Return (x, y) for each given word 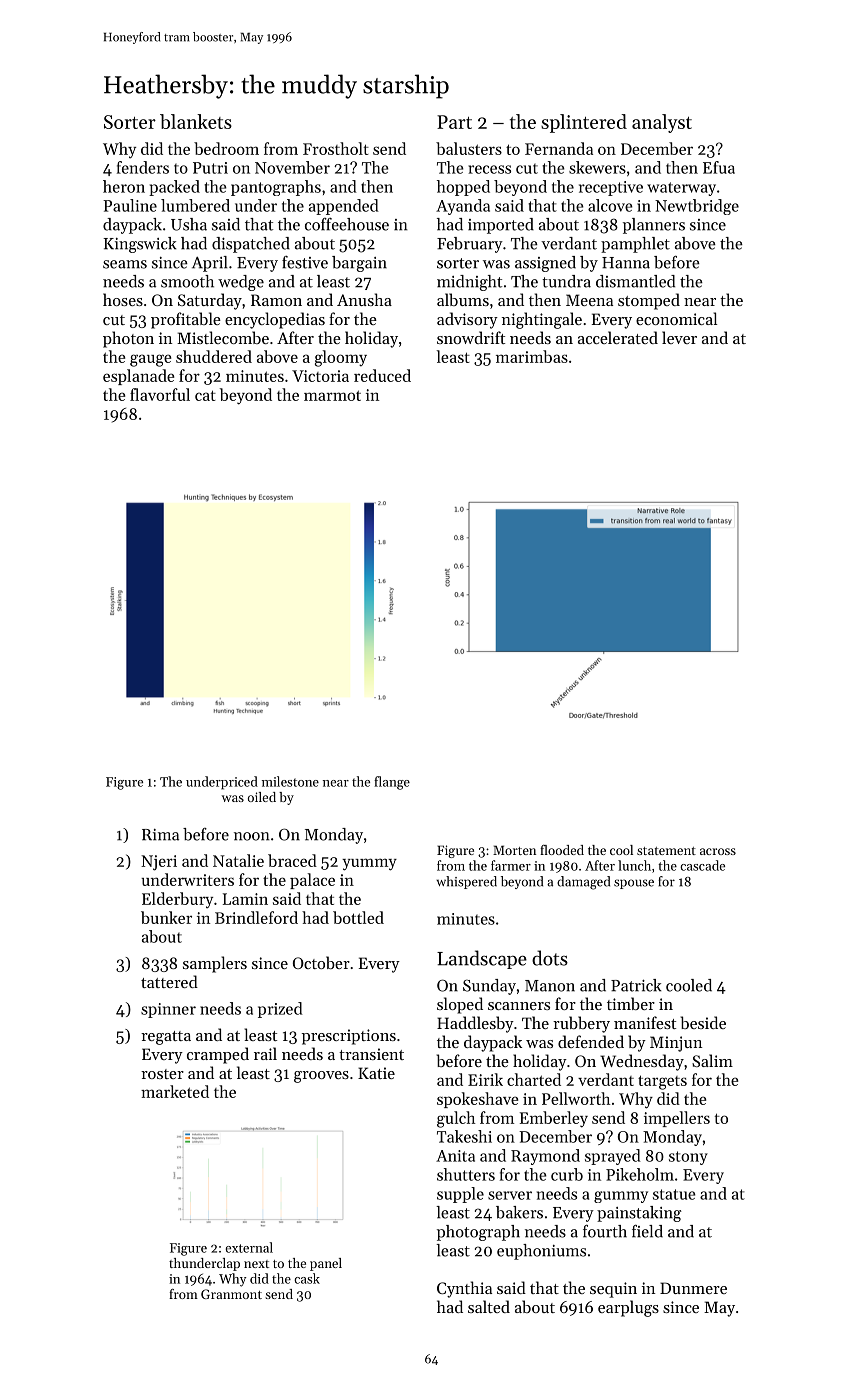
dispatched (251, 245)
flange (392, 783)
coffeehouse (347, 224)
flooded (562, 850)
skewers (597, 167)
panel (326, 1264)
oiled (262, 797)
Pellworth (576, 1098)
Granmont (231, 1294)
